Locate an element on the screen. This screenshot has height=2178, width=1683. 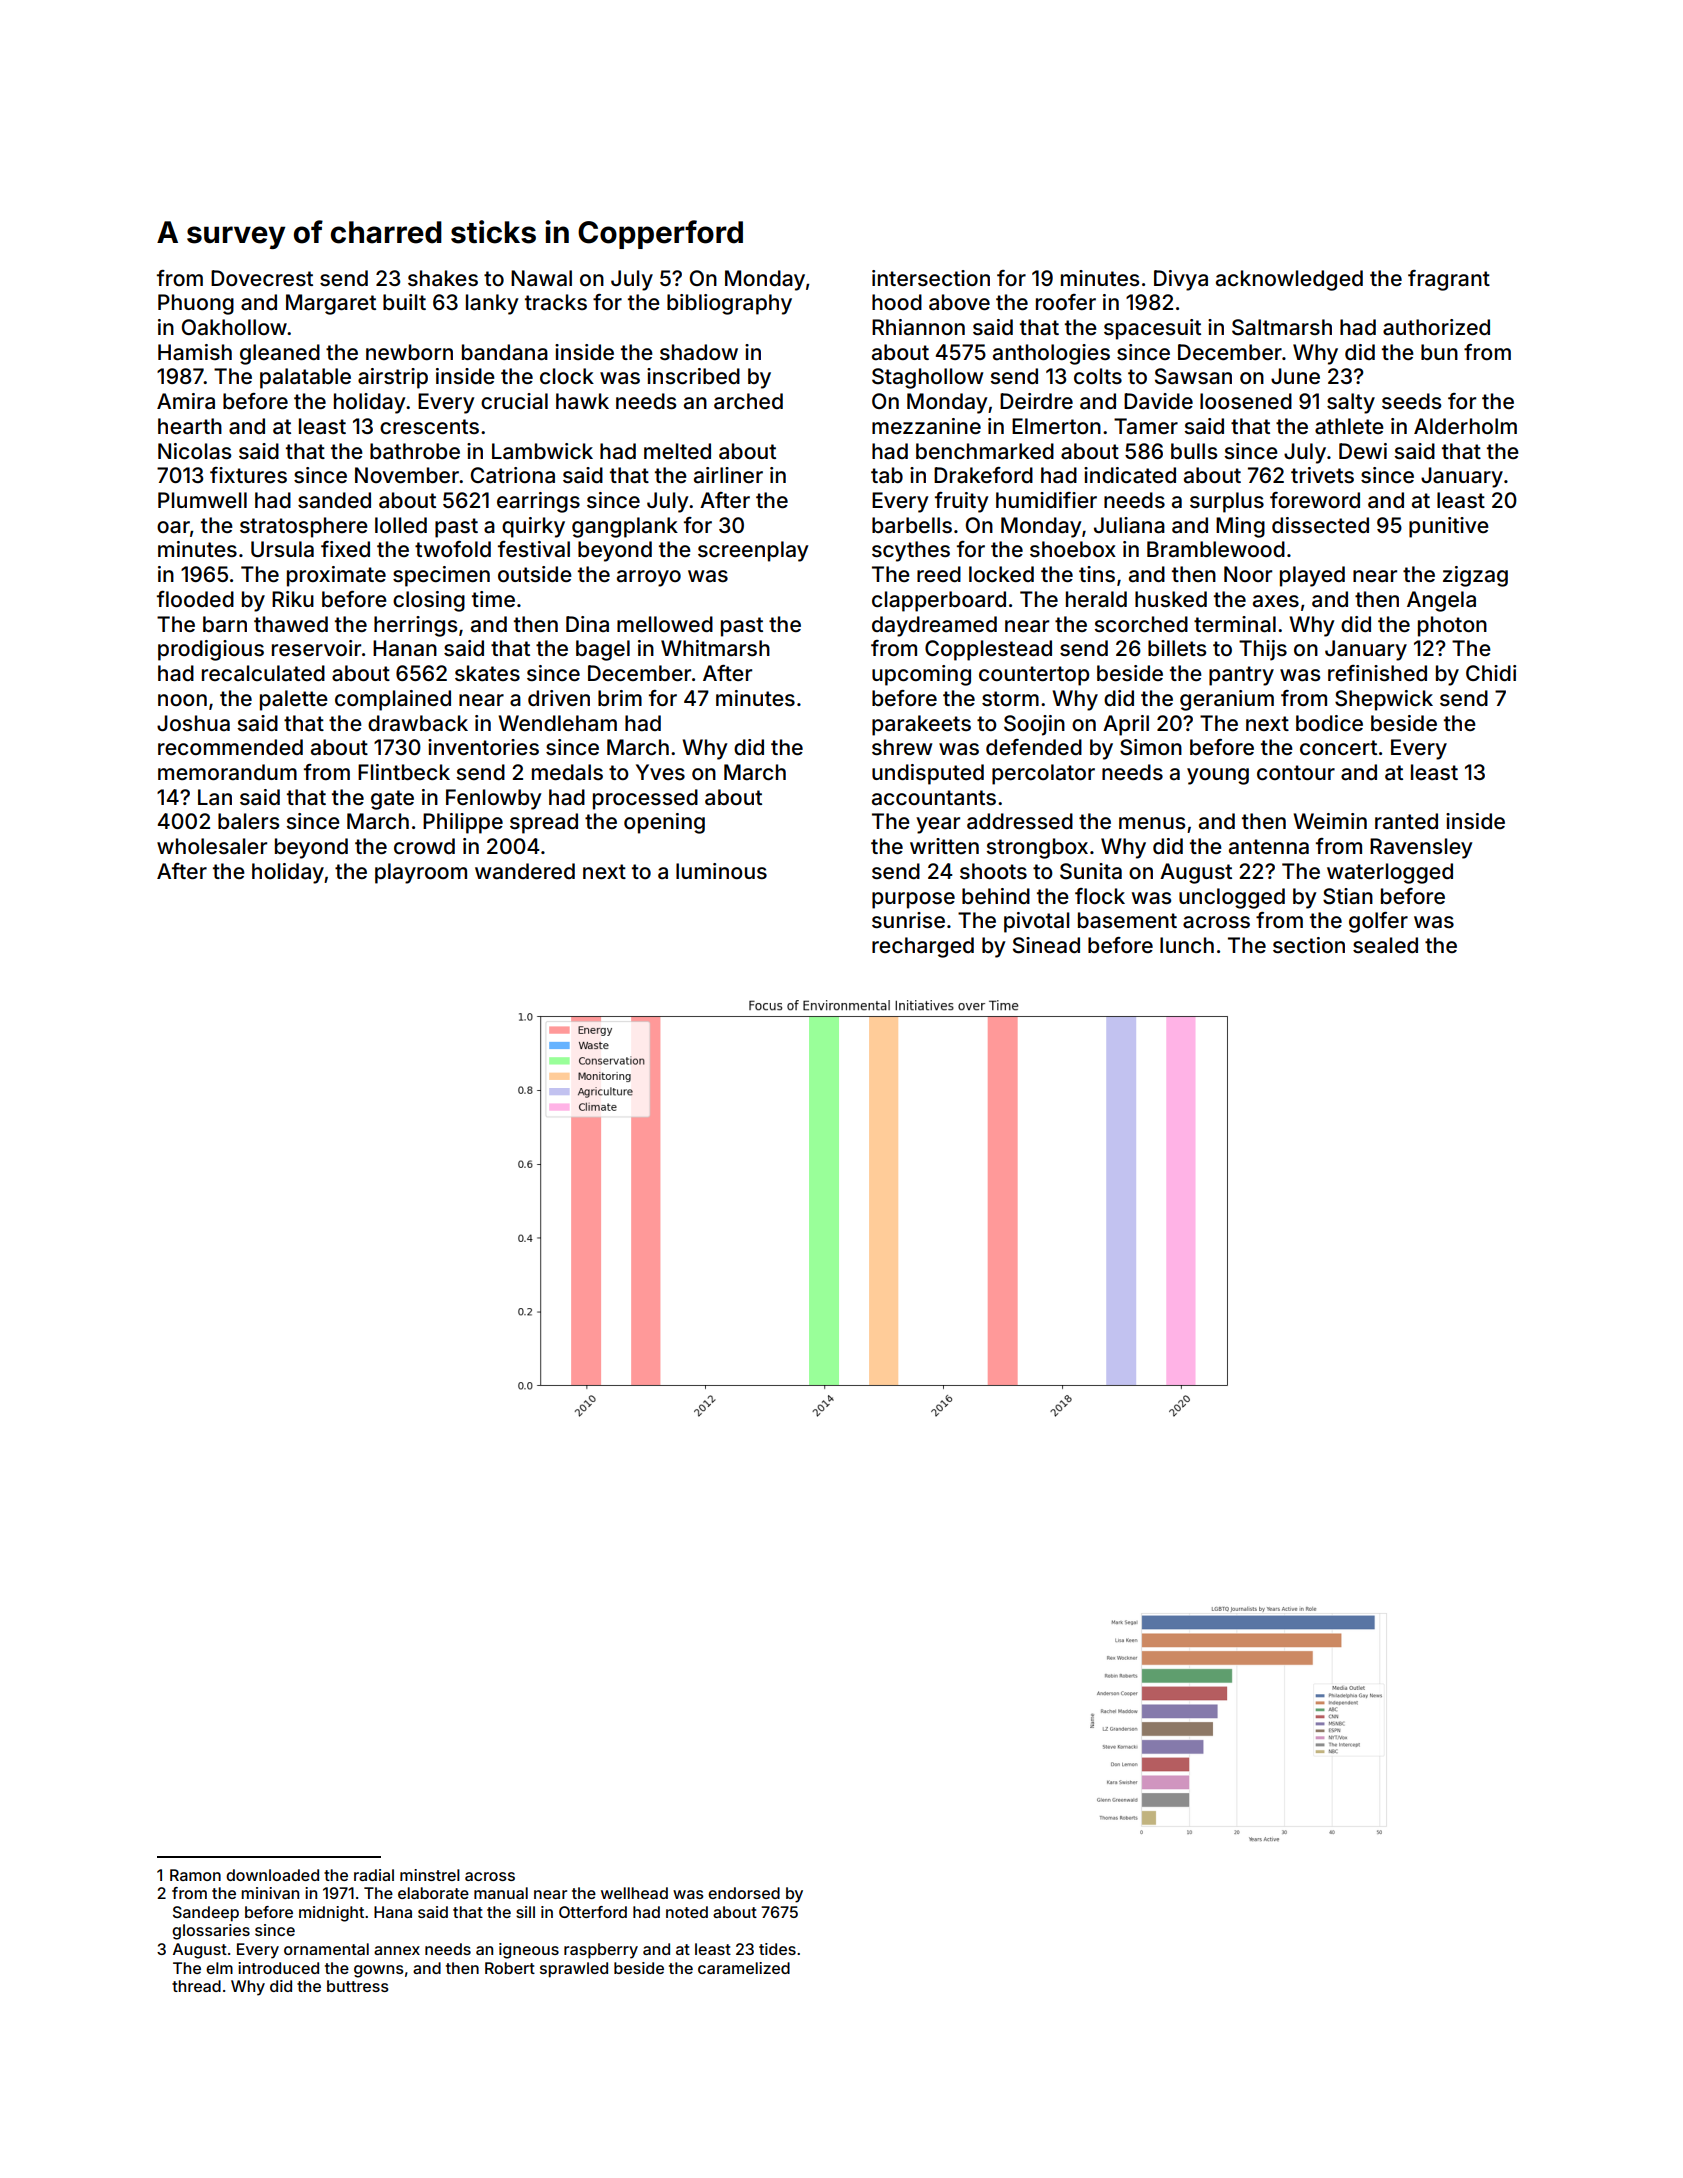
endorsed is located at coordinates (744, 1893).
